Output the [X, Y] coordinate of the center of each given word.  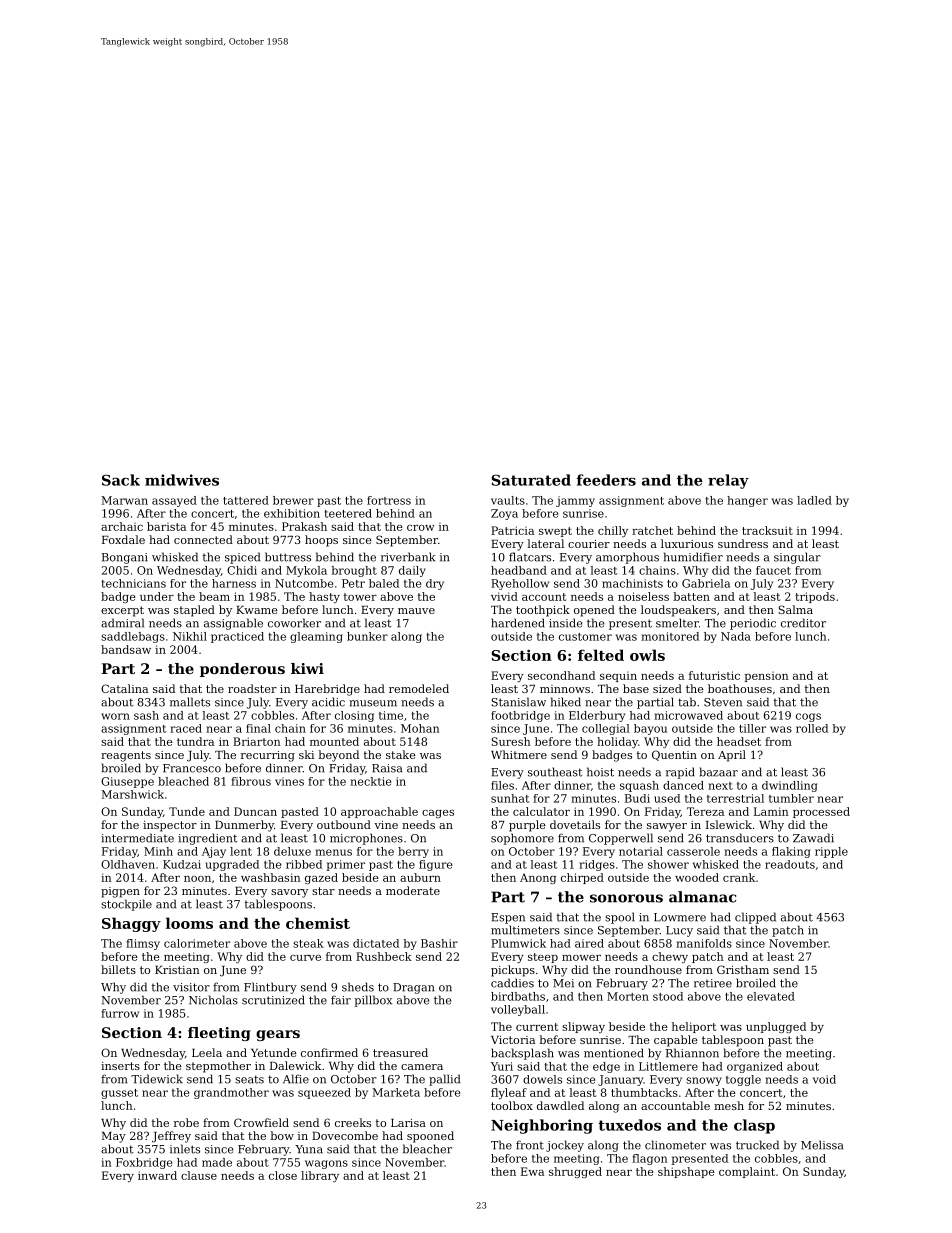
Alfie [296, 1079]
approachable [379, 812]
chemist [318, 923]
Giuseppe [127, 782]
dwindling [789, 786]
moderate [413, 890]
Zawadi [813, 838]
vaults [508, 500]
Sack [121, 480]
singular [797, 558]
